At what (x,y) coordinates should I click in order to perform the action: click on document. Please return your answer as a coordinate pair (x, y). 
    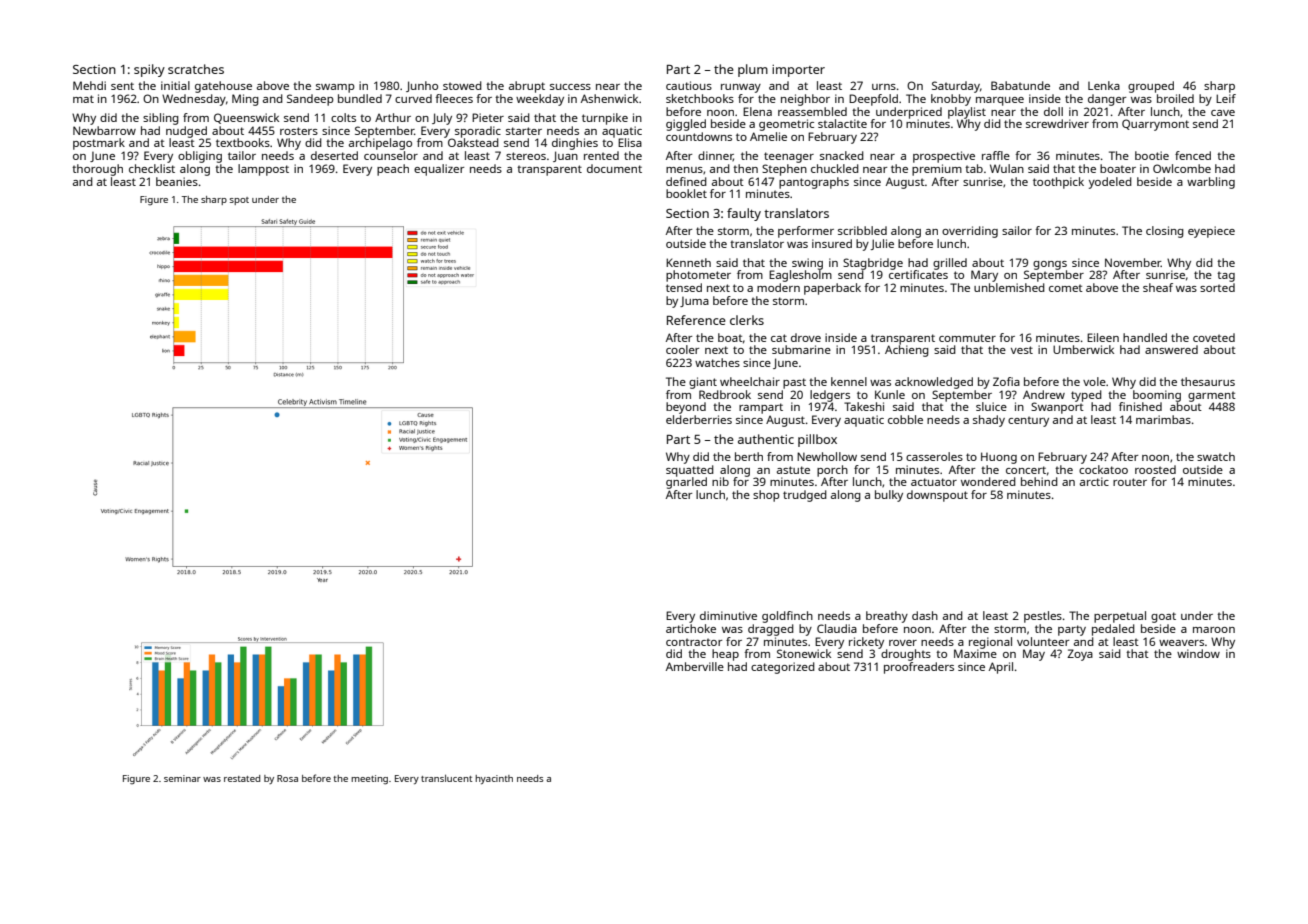
    Looking at the image, I should click on (614, 168).
